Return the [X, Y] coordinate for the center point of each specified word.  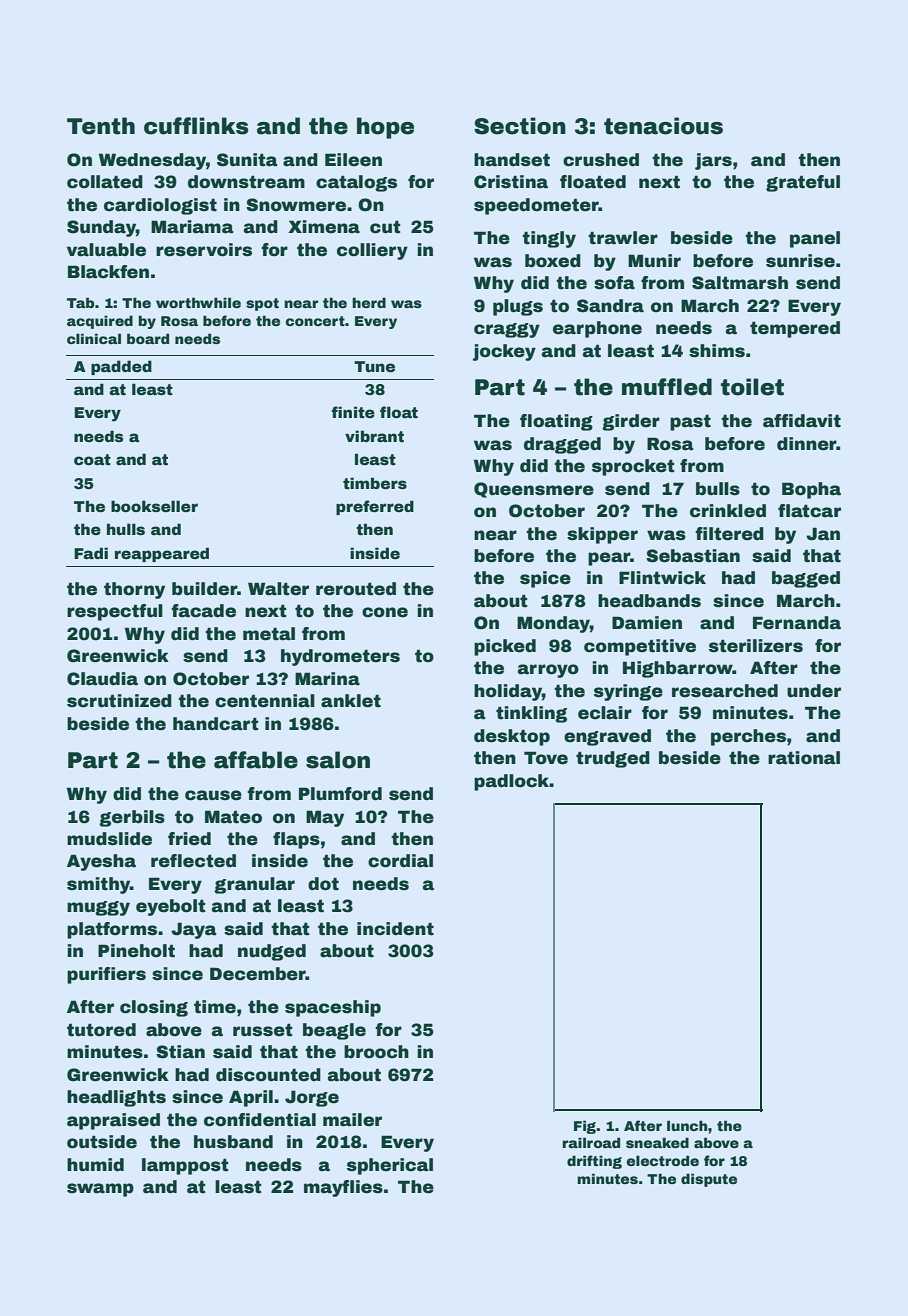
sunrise [800, 261]
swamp [100, 1190]
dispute [709, 1180]
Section [520, 126]
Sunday [101, 228]
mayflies [343, 1188]
